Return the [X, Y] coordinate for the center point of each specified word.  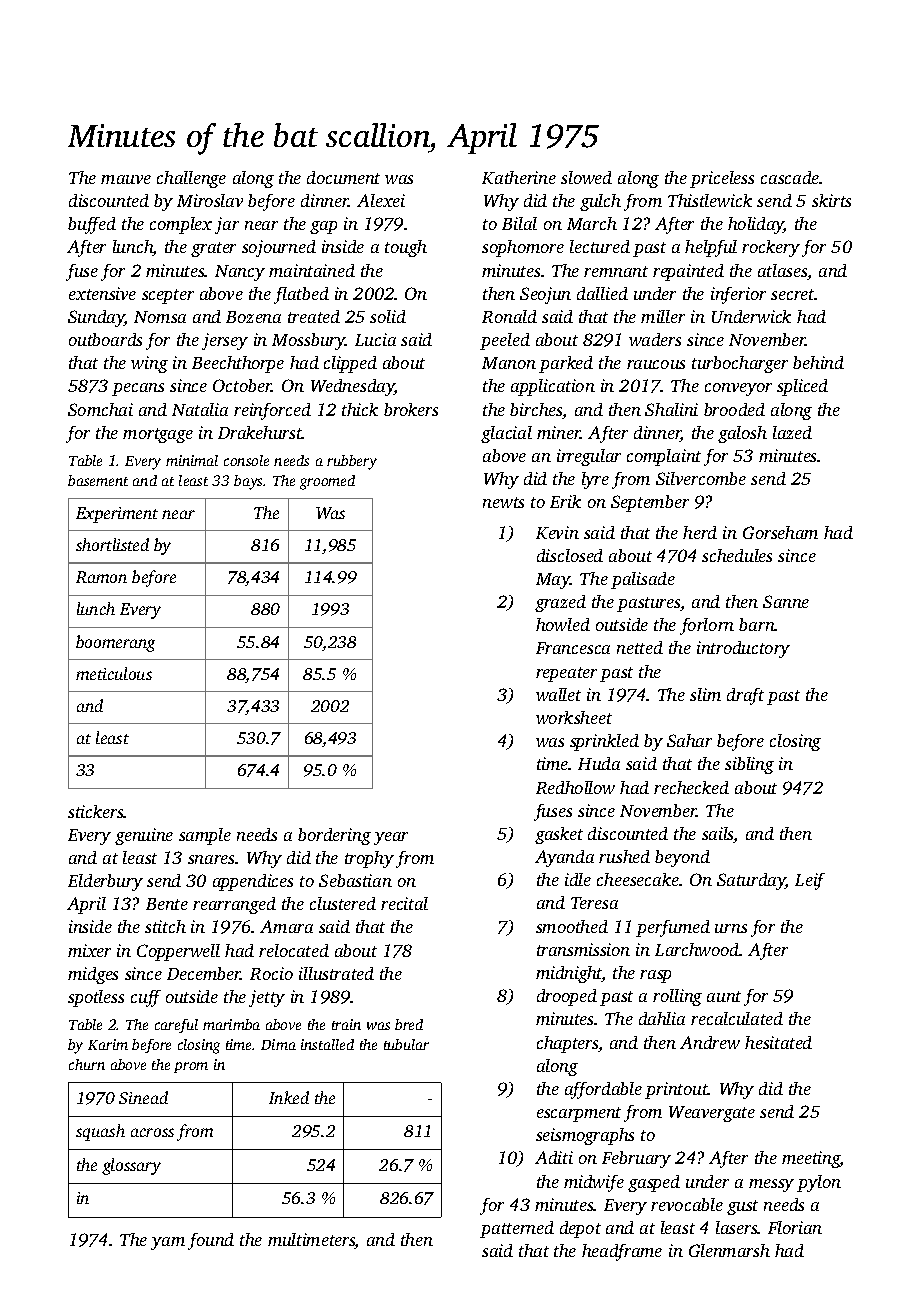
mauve [126, 179]
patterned [517, 1229]
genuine [144, 836]
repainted [688, 272]
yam [168, 1243]
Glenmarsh [729, 1250]
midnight [569, 974]
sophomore [523, 248]
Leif [810, 881]
